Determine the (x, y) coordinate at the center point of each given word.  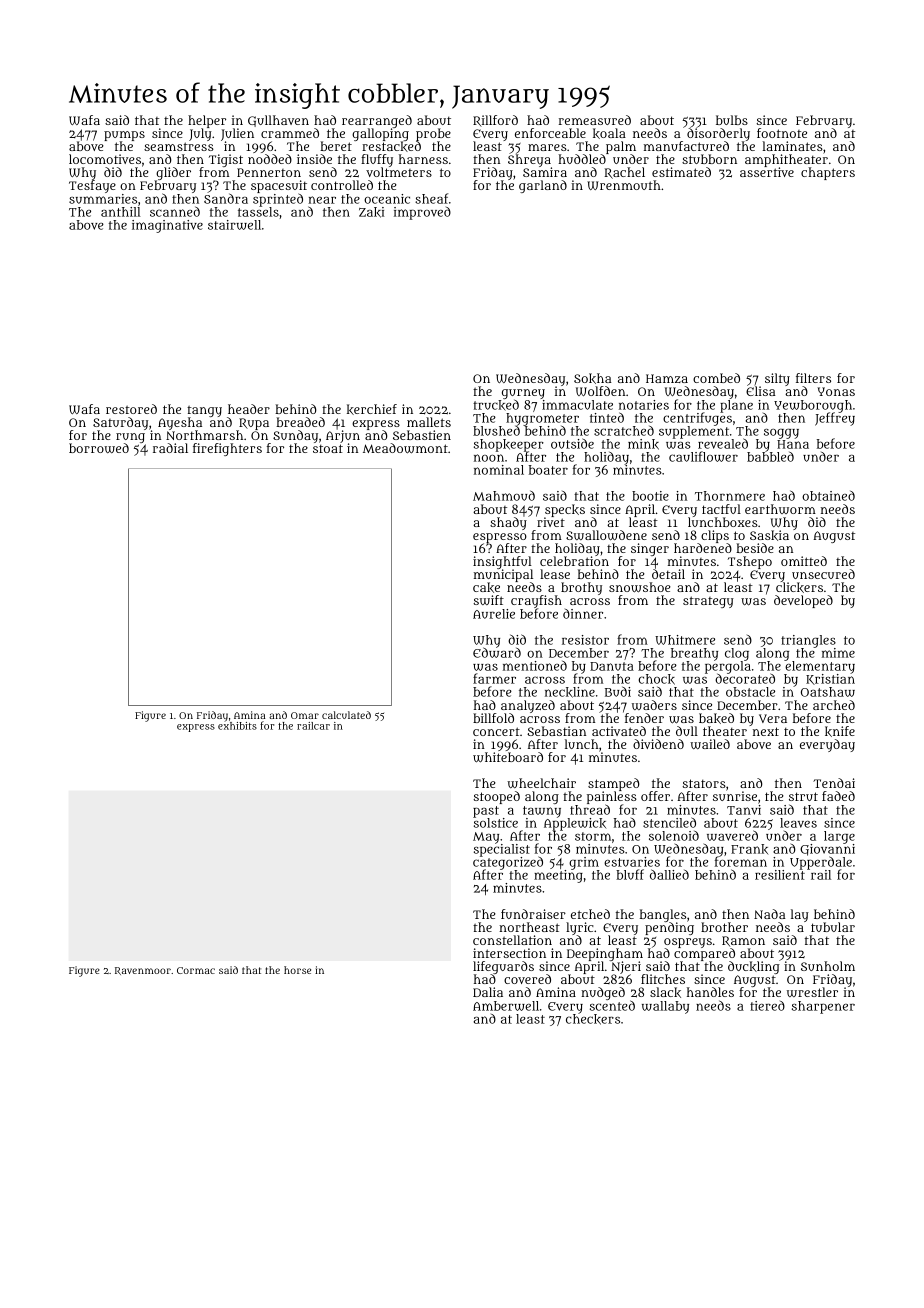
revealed (723, 443)
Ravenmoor (143, 971)
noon (489, 458)
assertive (767, 172)
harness (423, 159)
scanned (175, 211)
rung (130, 438)
